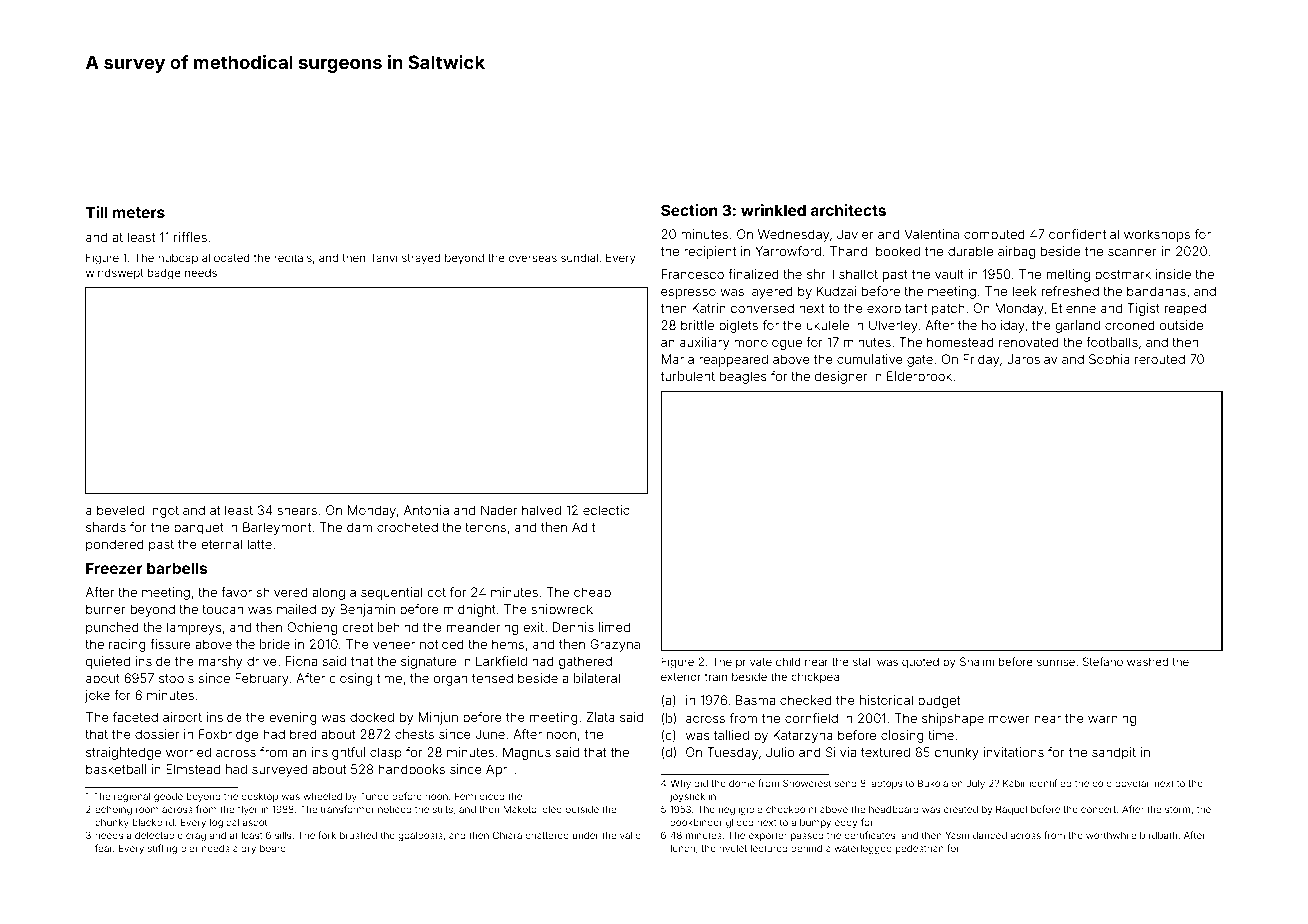 Image resolution: width=1308 pixels, height=924 pixels. What do you see at coordinates (1056, 661) in the image?
I see `sunrise` at bounding box center [1056, 661].
